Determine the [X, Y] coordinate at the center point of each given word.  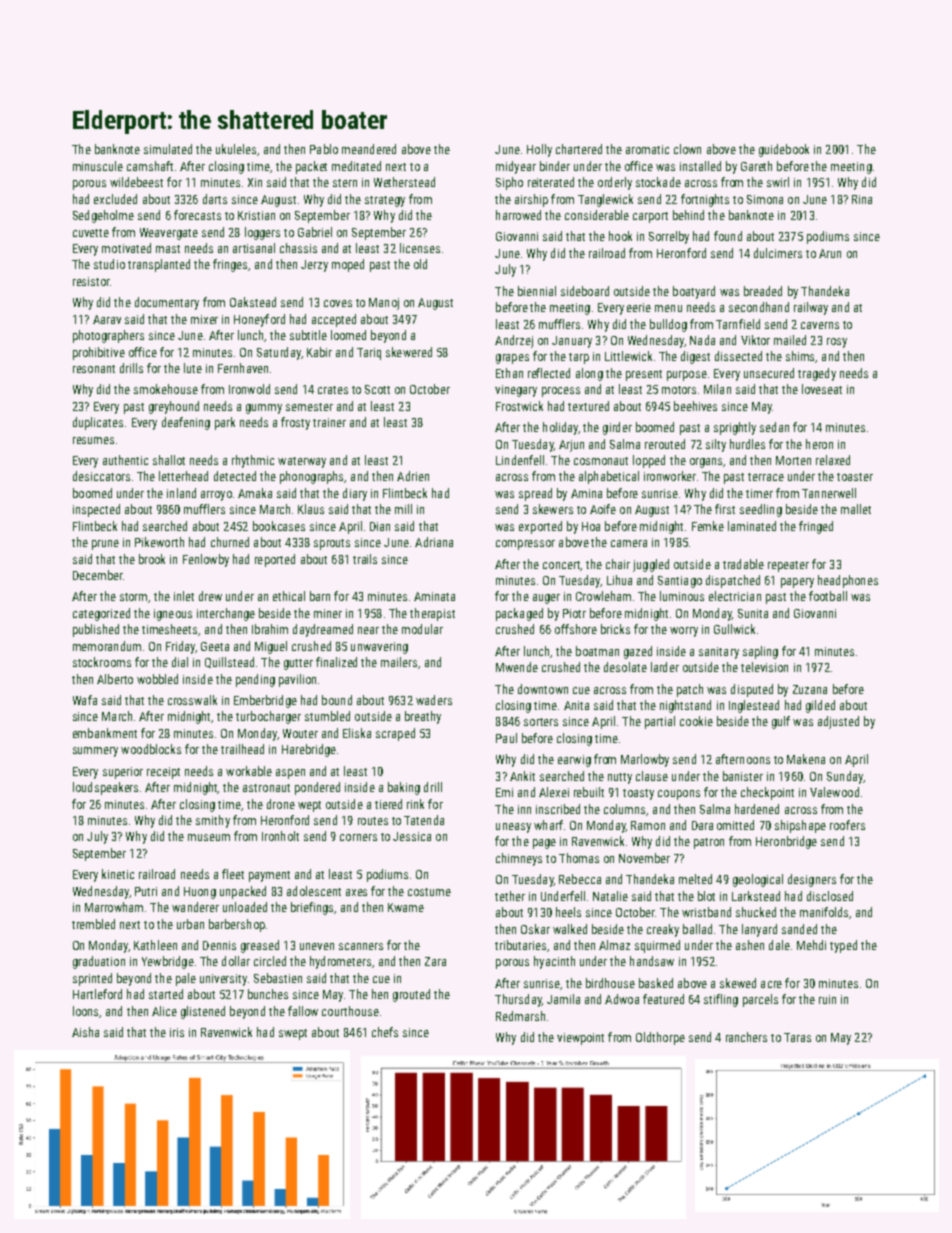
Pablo [324, 149]
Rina [862, 199]
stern [345, 183]
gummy [264, 409]
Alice [164, 1011]
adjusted [838, 722]
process [561, 392]
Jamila [563, 999]
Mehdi [811, 945]
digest [695, 357]
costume [429, 892]
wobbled [157, 679]
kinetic [118, 874]
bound [337, 700]
